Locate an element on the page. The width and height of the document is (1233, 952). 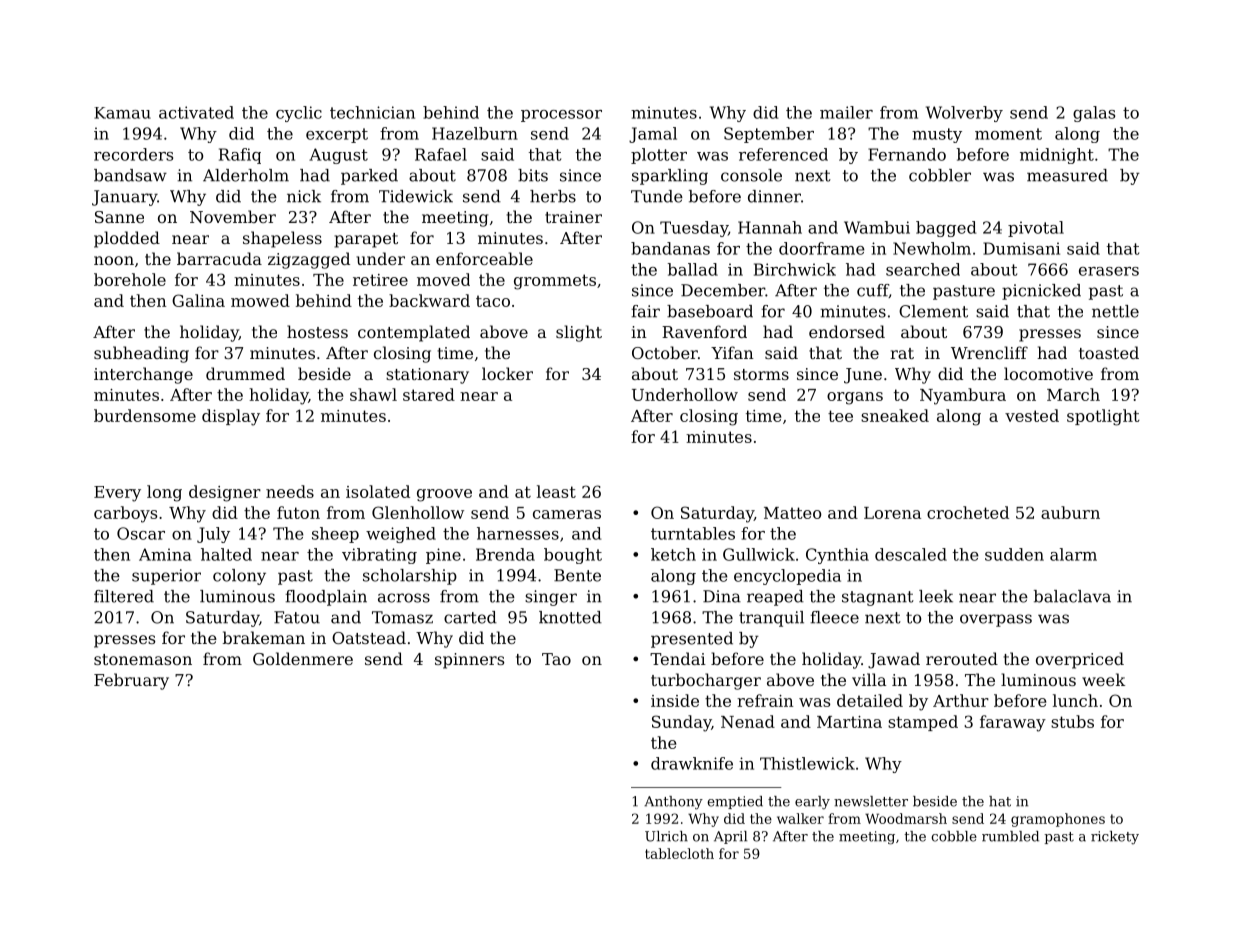
dinner is located at coordinates (774, 196).
